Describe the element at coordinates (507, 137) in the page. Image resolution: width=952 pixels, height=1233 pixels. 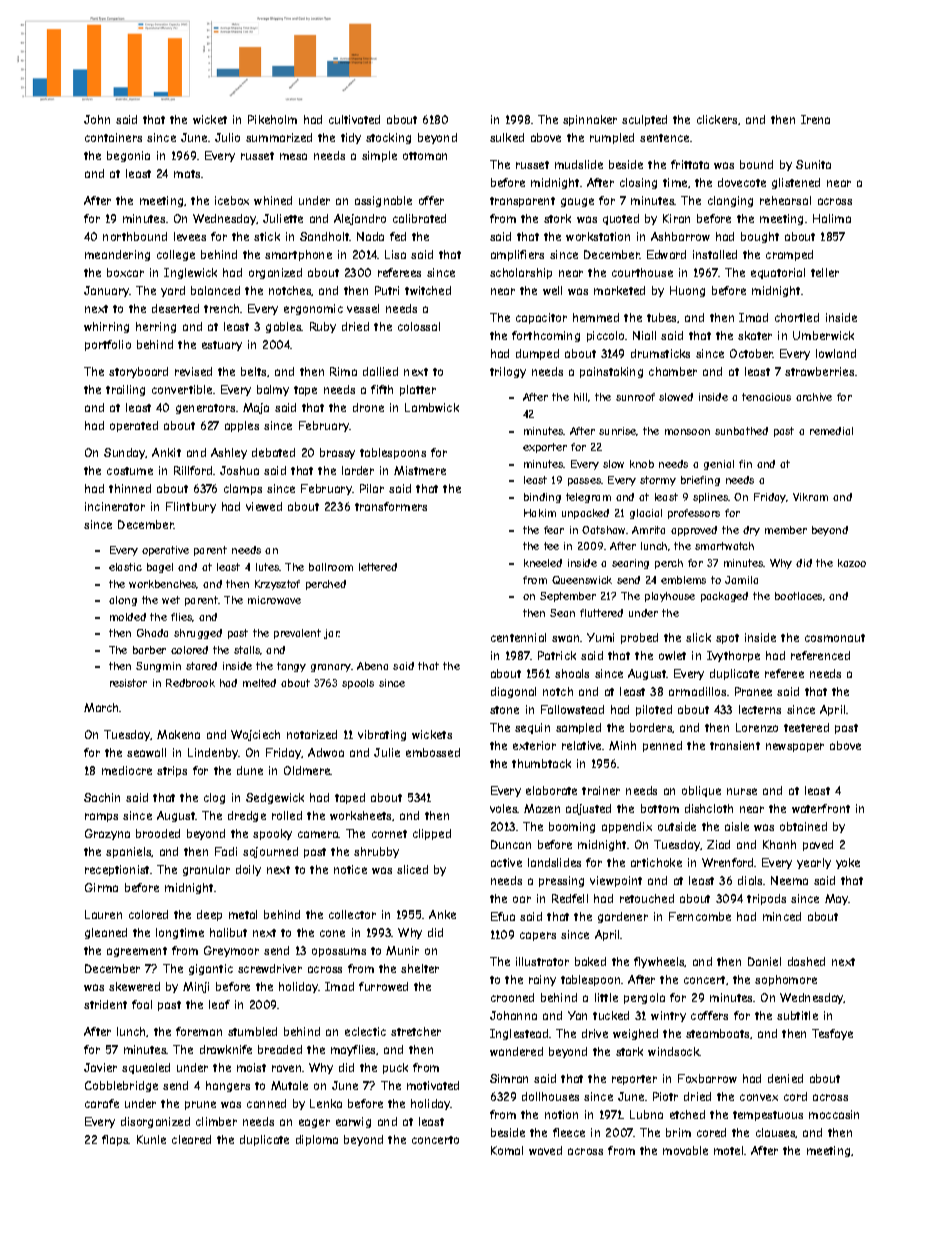
I see `sulked` at that location.
